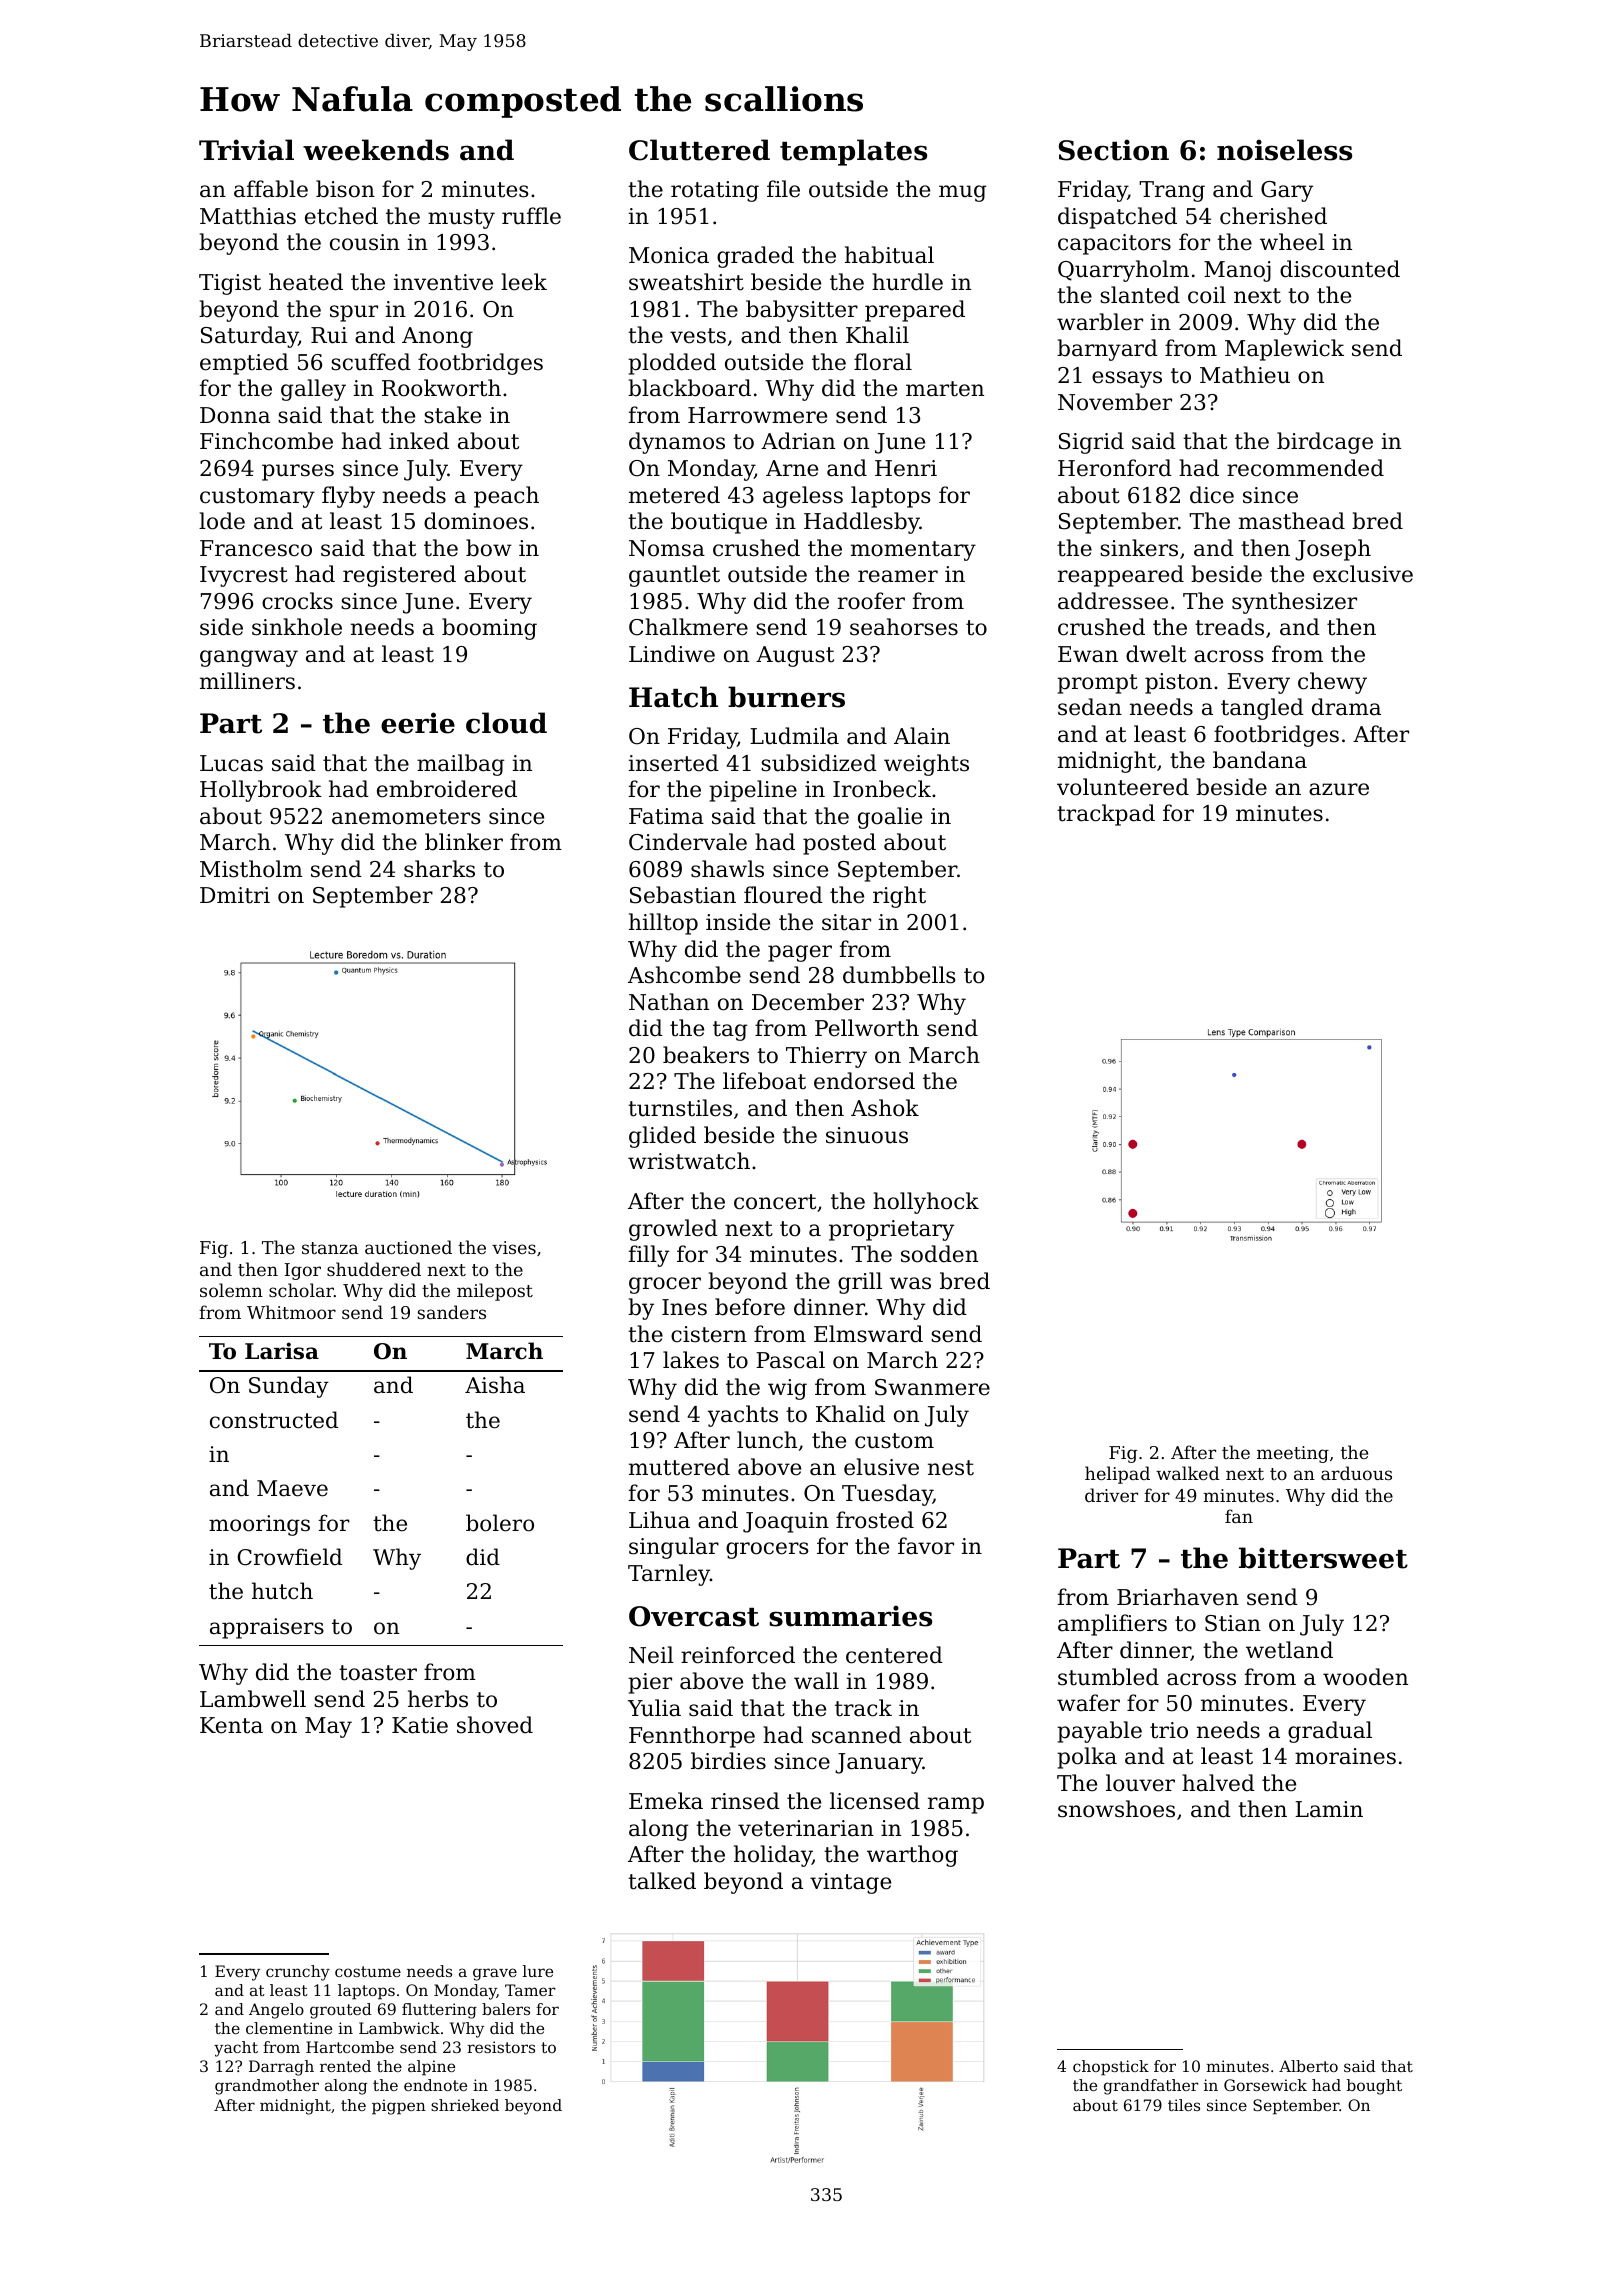 The height and width of the image is (2292, 1620). What do you see at coordinates (530, 1990) in the image?
I see `Tamer` at bounding box center [530, 1990].
